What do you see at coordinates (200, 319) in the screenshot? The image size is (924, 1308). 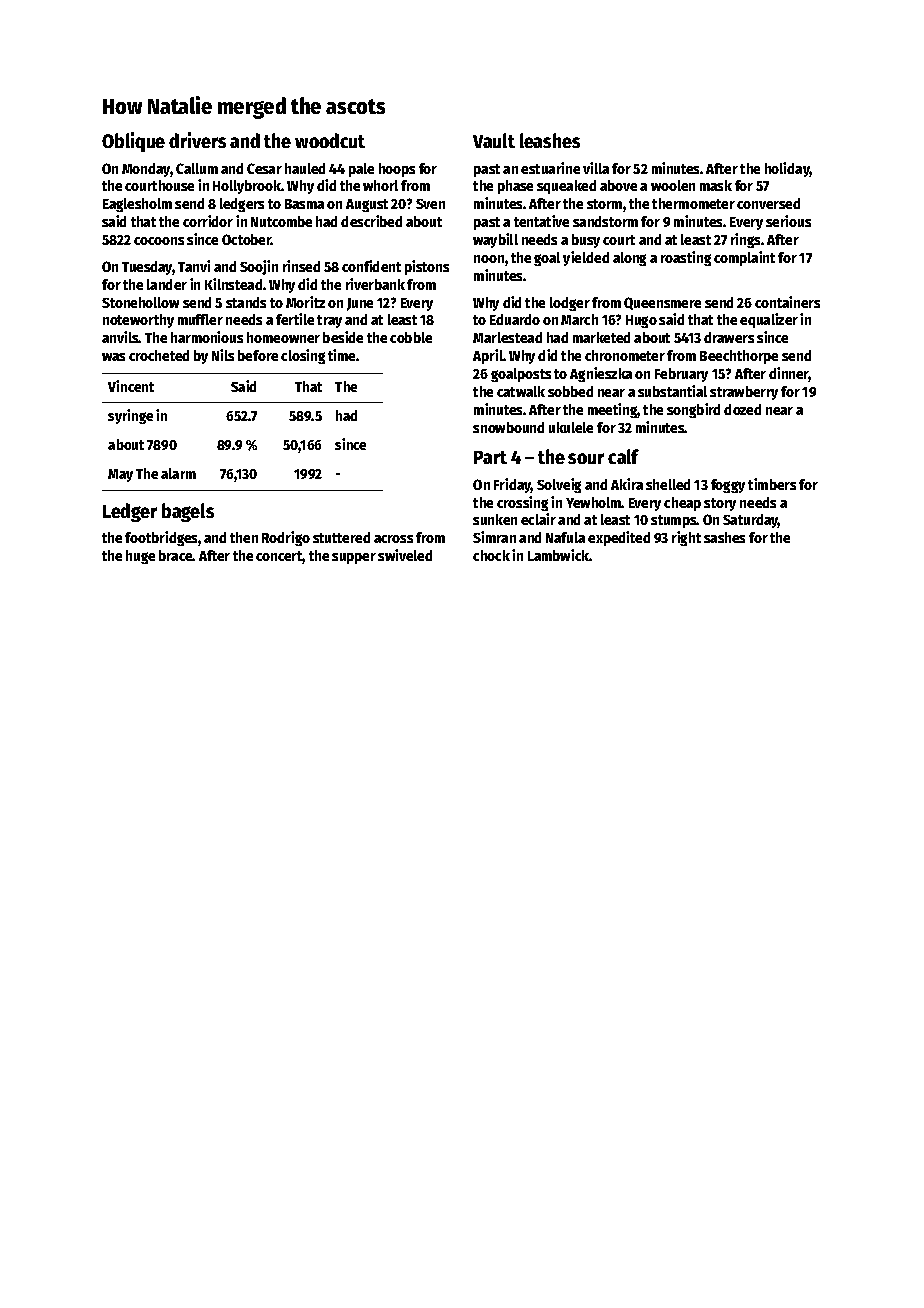 I see `muffler` at bounding box center [200, 319].
